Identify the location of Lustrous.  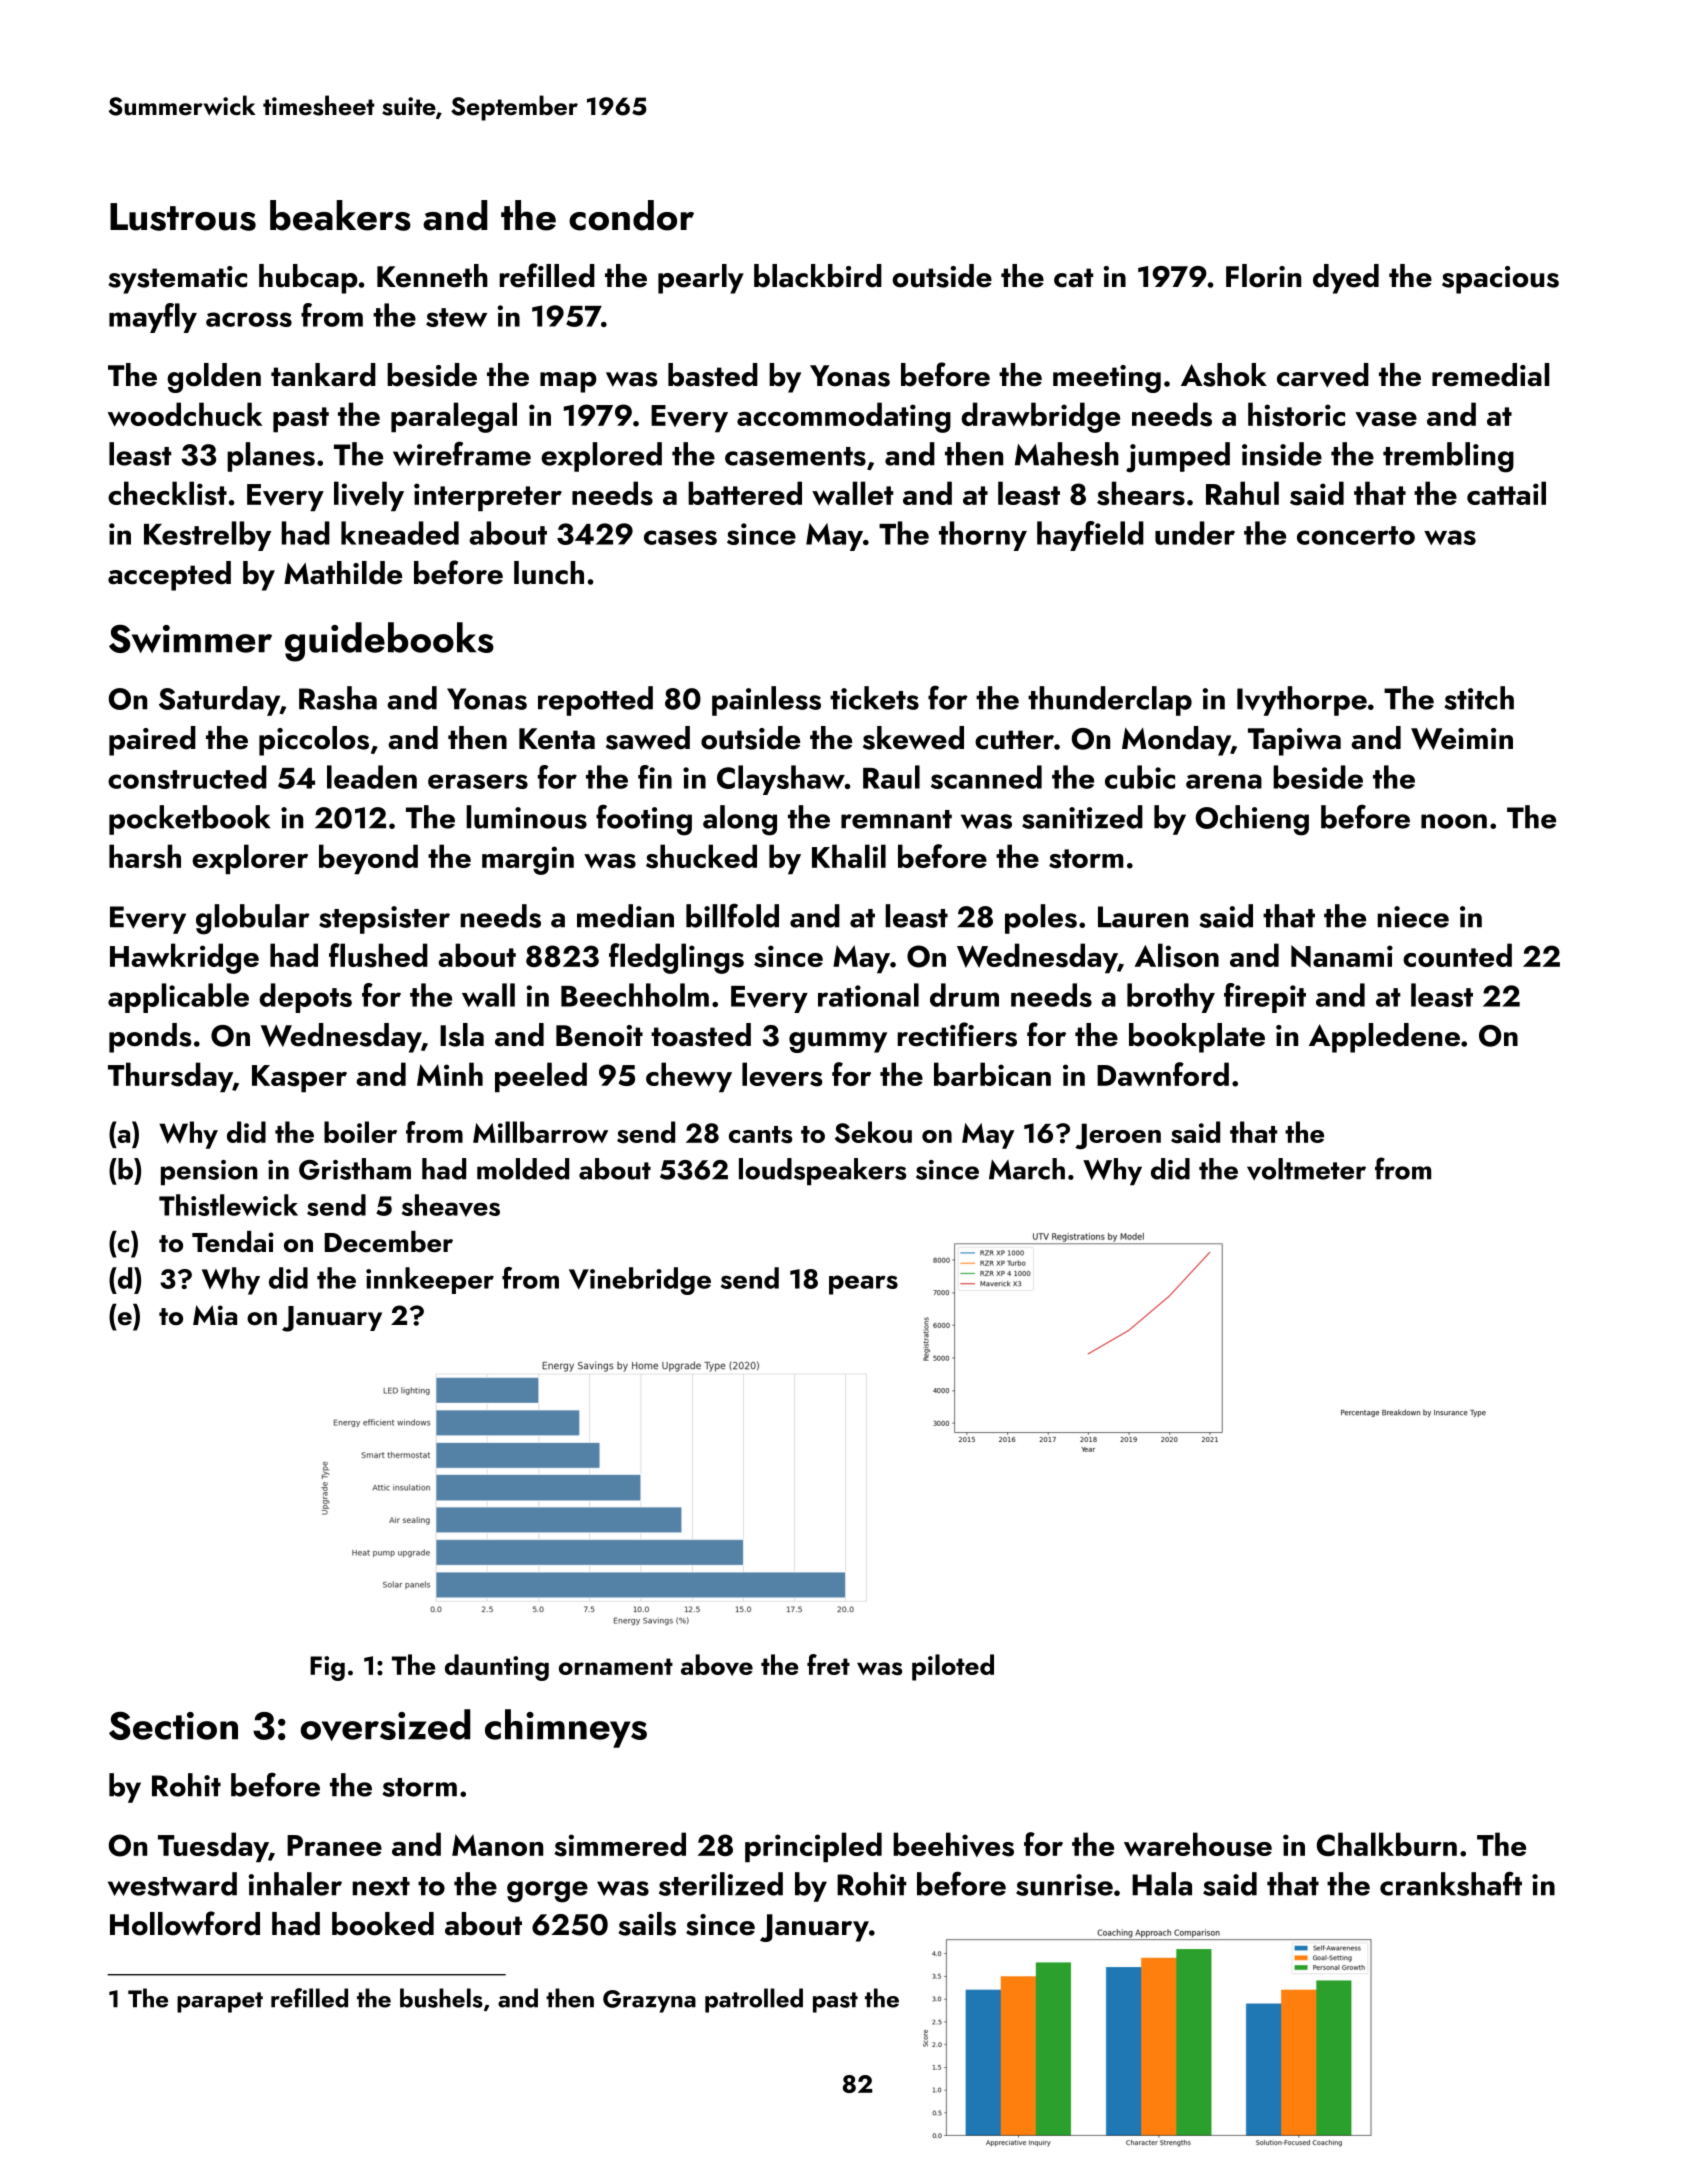
(183, 217).
